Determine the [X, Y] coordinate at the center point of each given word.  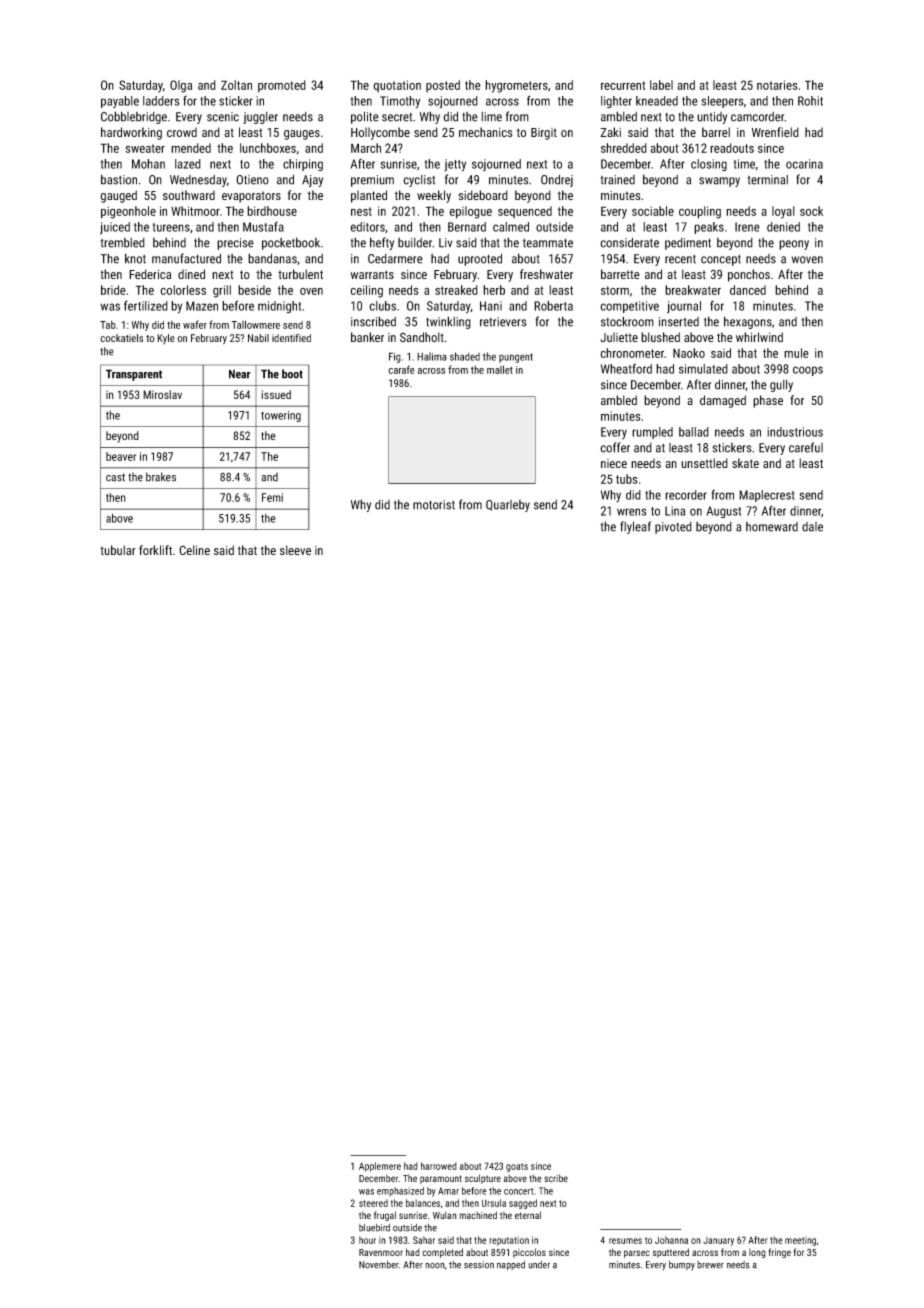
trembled [122, 243]
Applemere [380, 1167]
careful [806, 447]
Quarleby [508, 506]
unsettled [704, 463]
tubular [118, 550]
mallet [500, 369]
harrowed [439, 1166]
